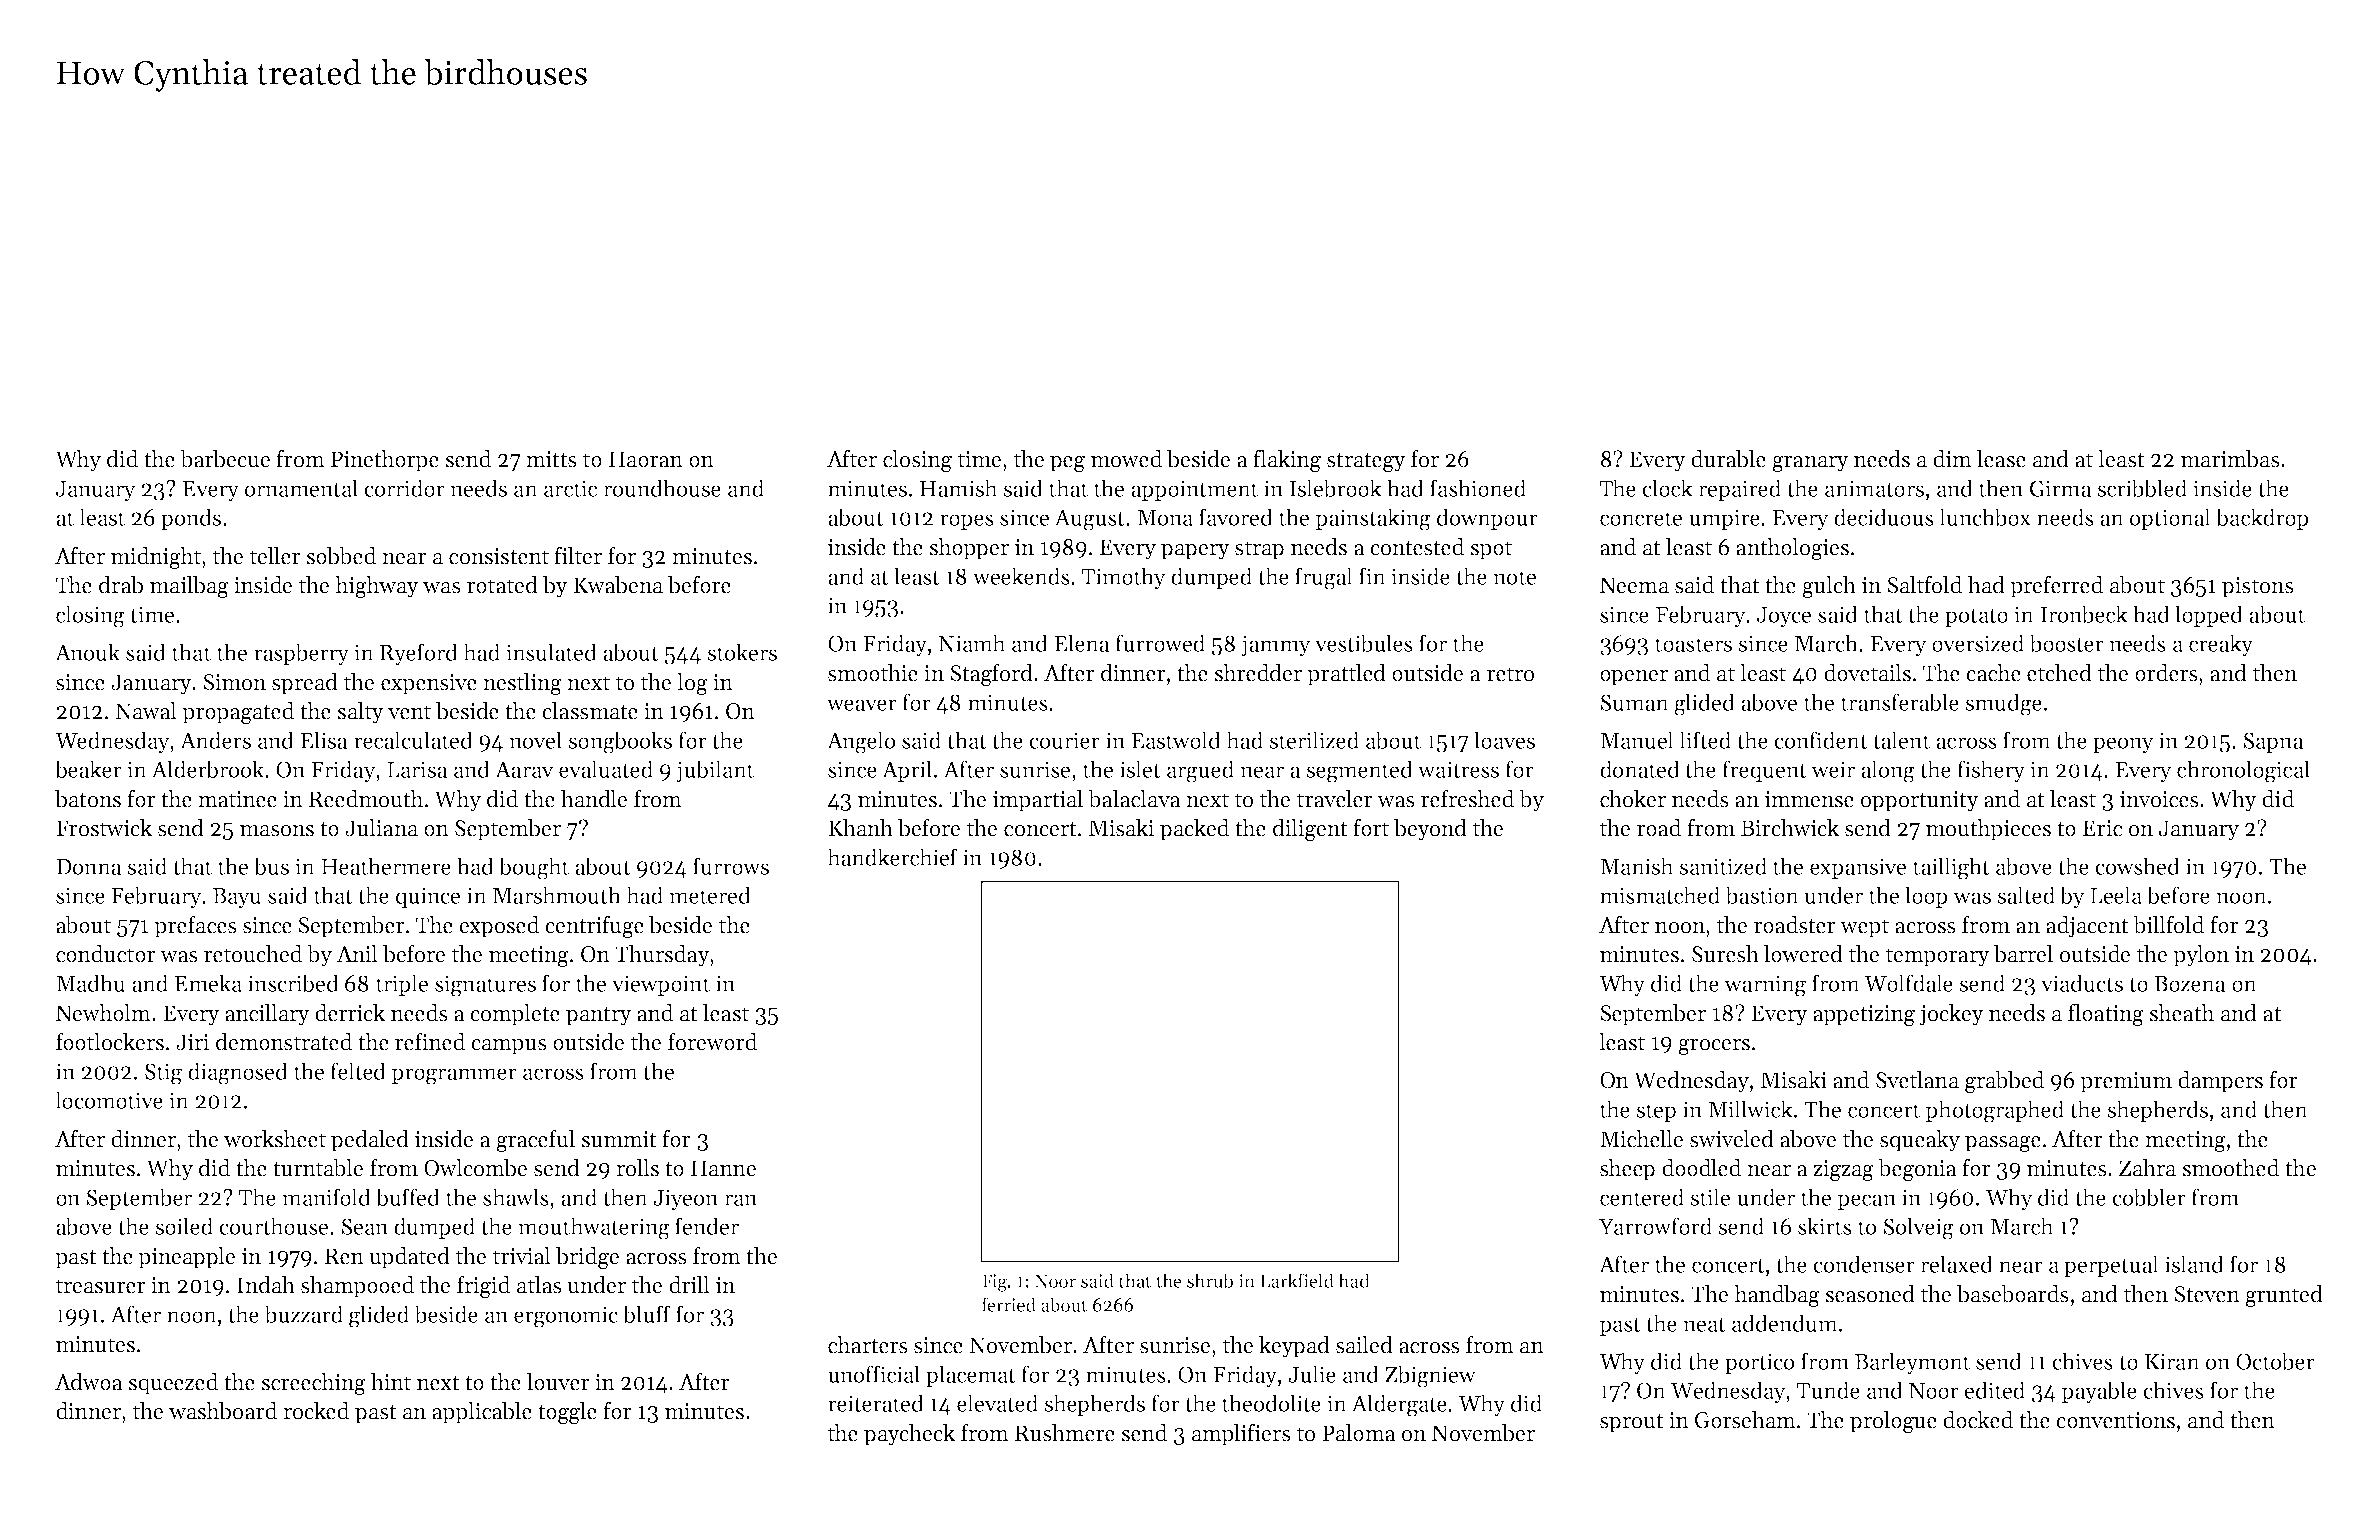 This screenshot has width=2380, height=1540. What do you see at coordinates (2061, 488) in the screenshot?
I see `Girma` at bounding box center [2061, 488].
